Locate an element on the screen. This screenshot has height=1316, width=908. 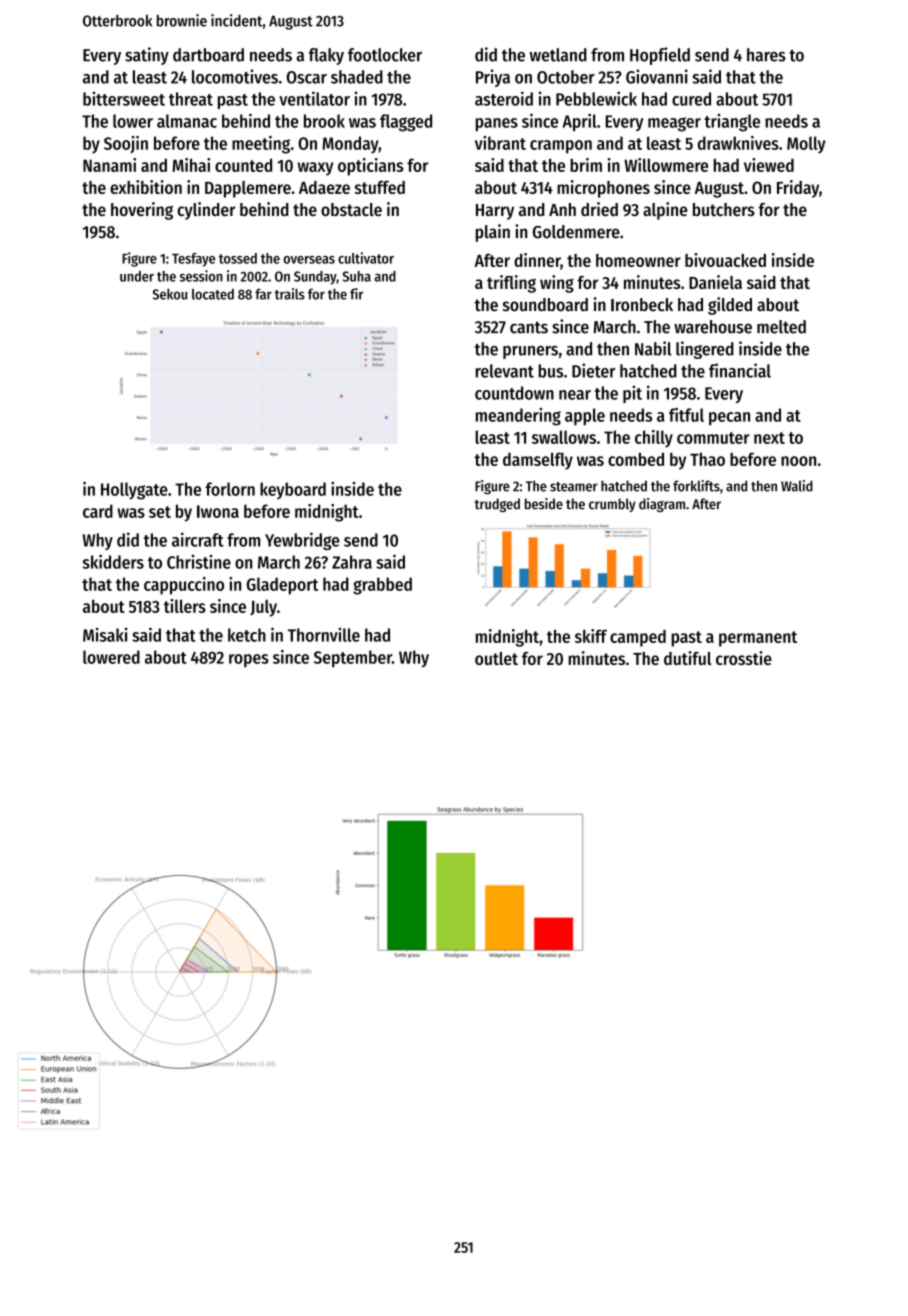
asteroid is located at coordinates (504, 98).
